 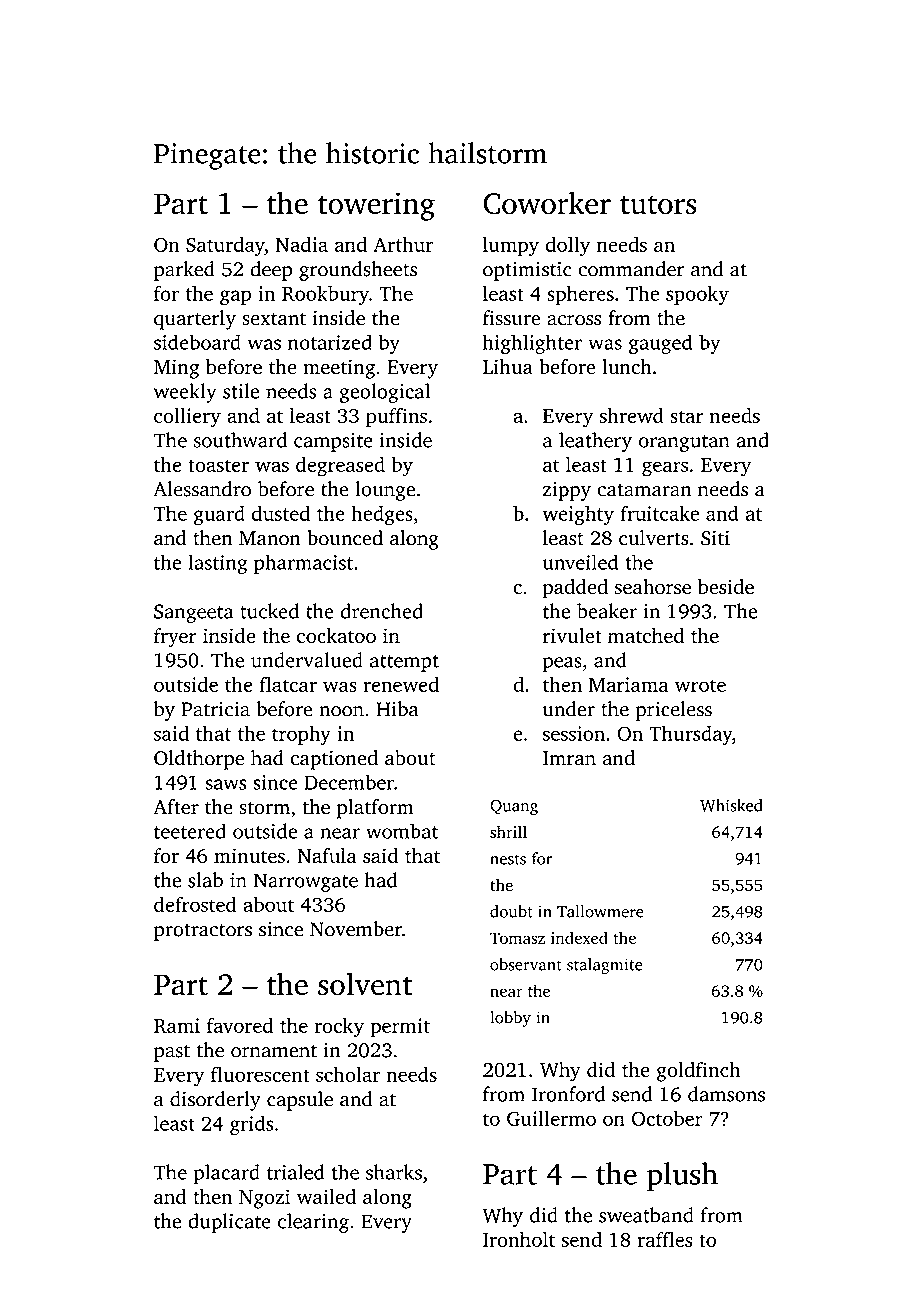 What do you see at coordinates (396, 418) in the screenshot?
I see `puffins` at bounding box center [396, 418].
